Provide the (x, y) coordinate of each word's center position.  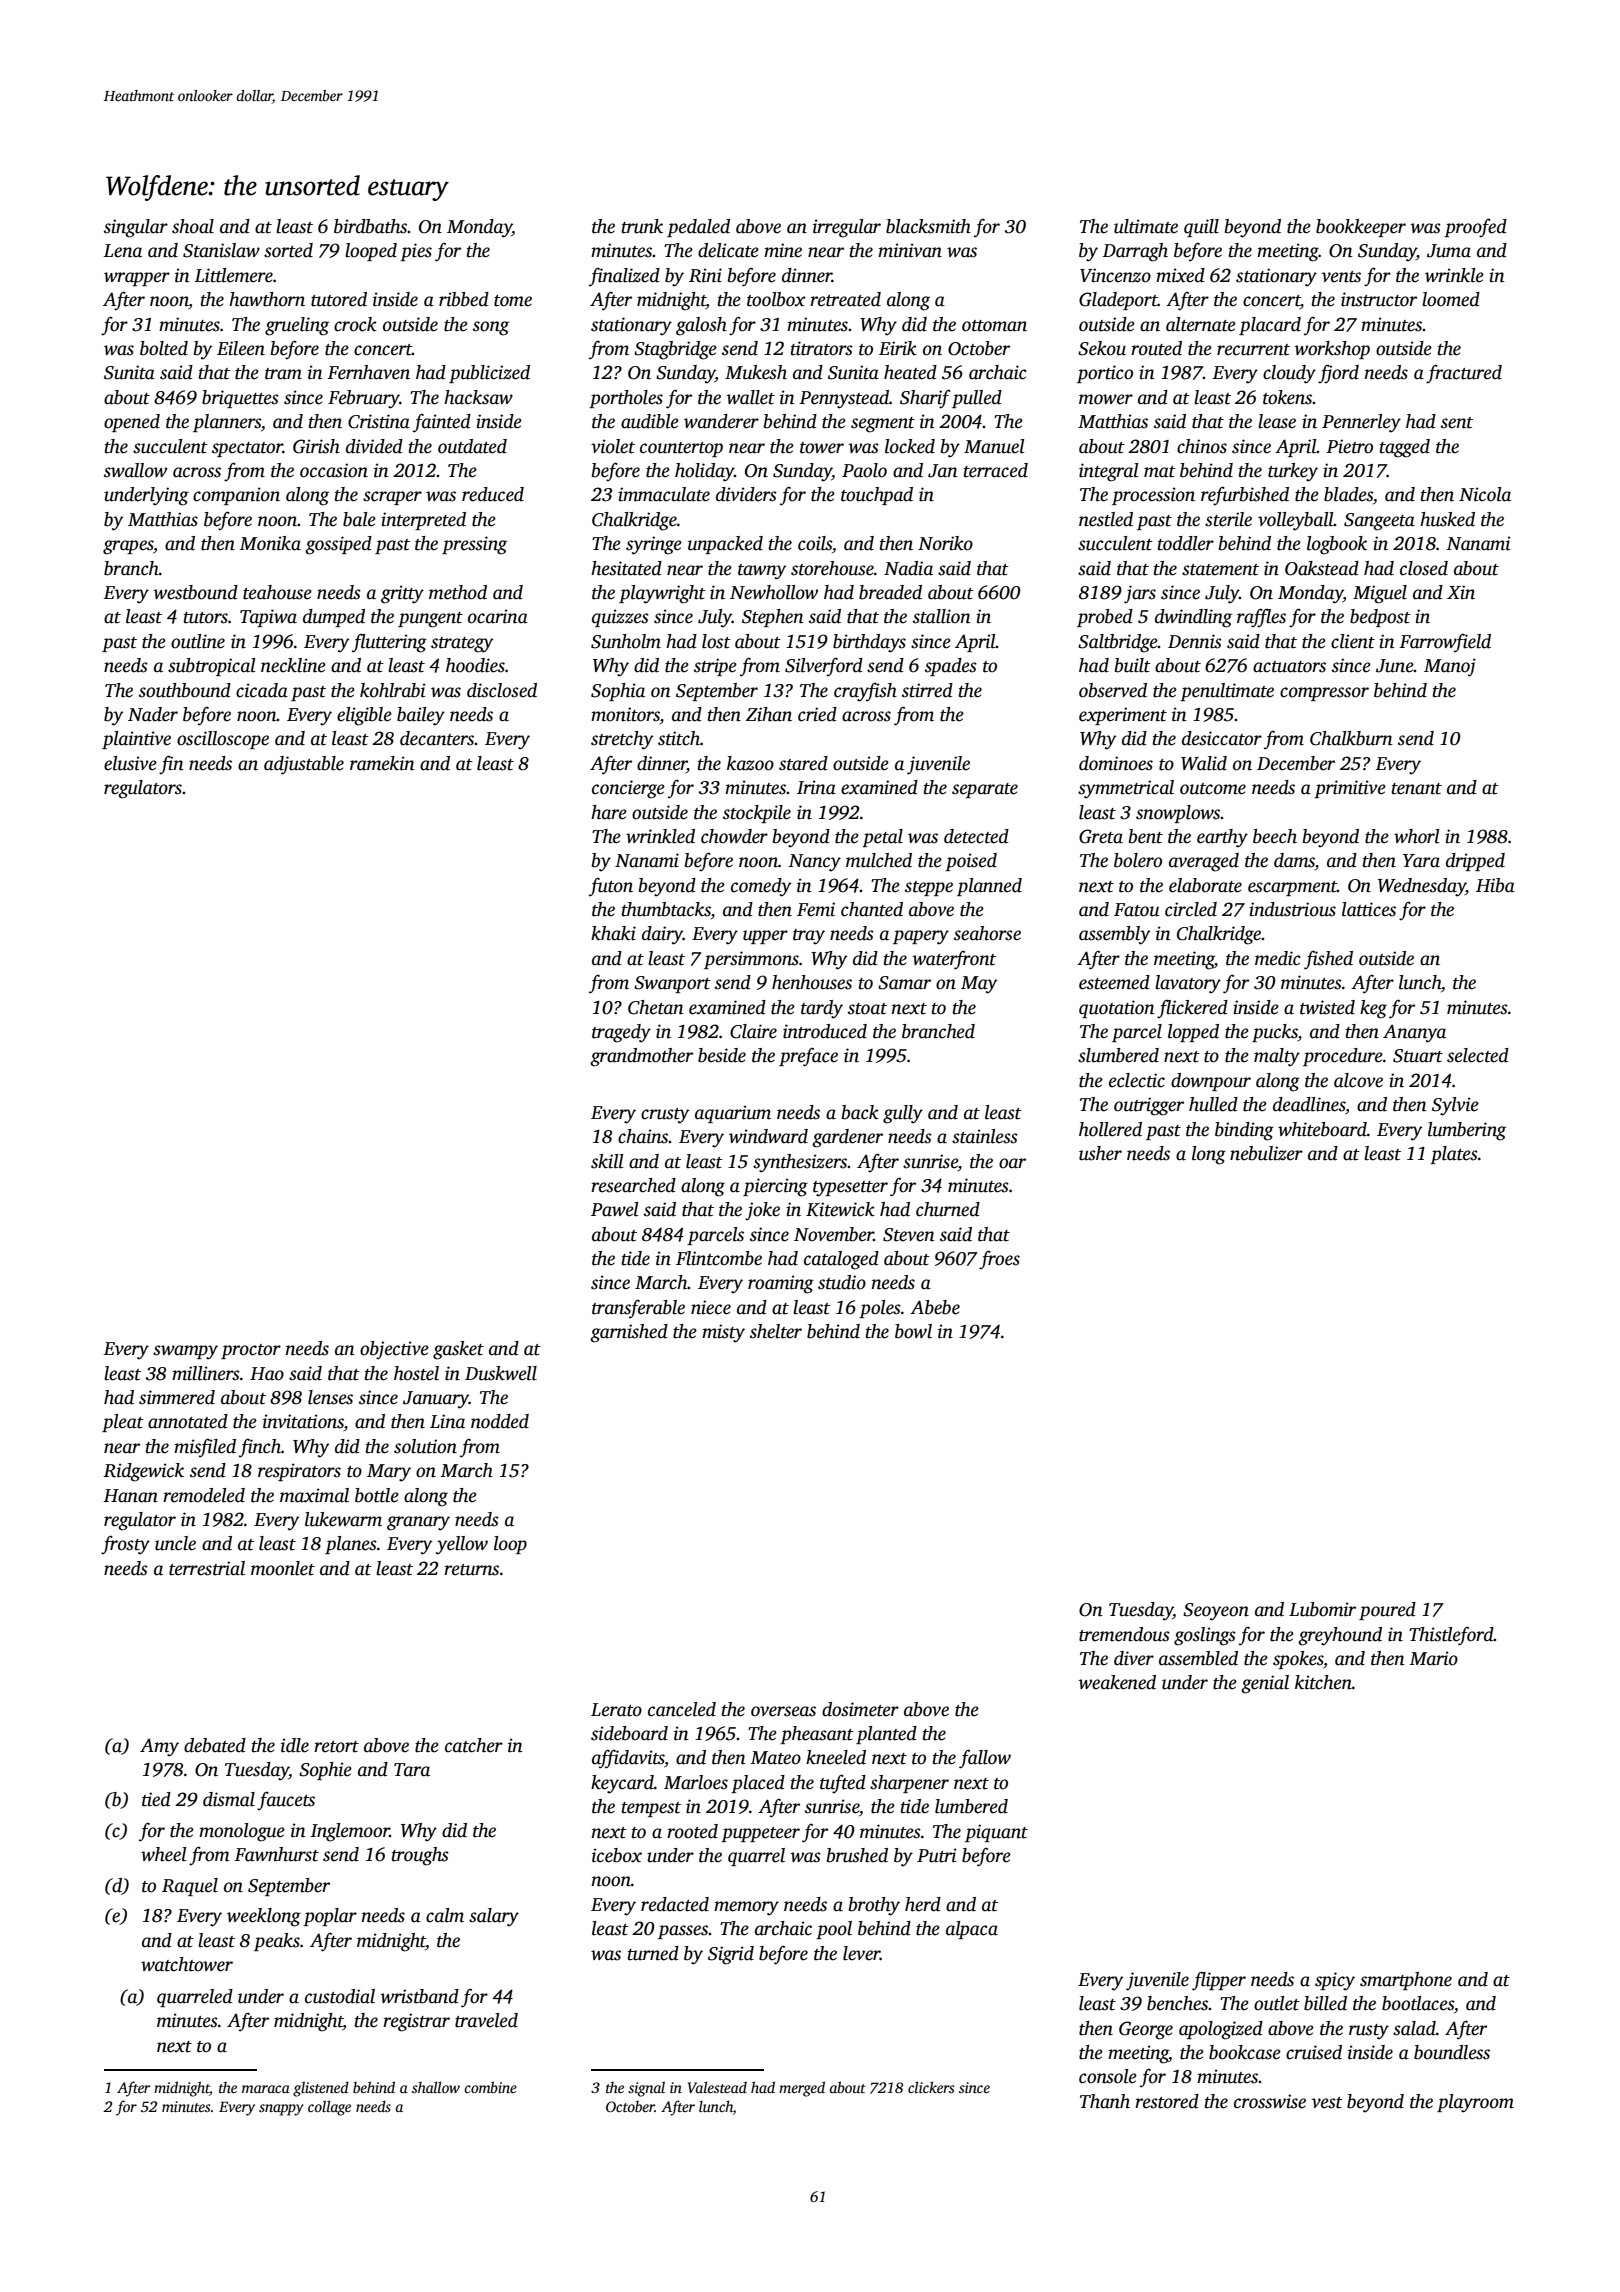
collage (329, 2108)
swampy (185, 1352)
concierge (628, 789)
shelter (776, 1331)
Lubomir (1322, 1609)
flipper (1219, 1981)
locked (910, 446)
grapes (128, 547)
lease (1277, 421)
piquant (996, 1833)
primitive (1350, 789)
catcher (474, 1745)
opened (132, 423)
